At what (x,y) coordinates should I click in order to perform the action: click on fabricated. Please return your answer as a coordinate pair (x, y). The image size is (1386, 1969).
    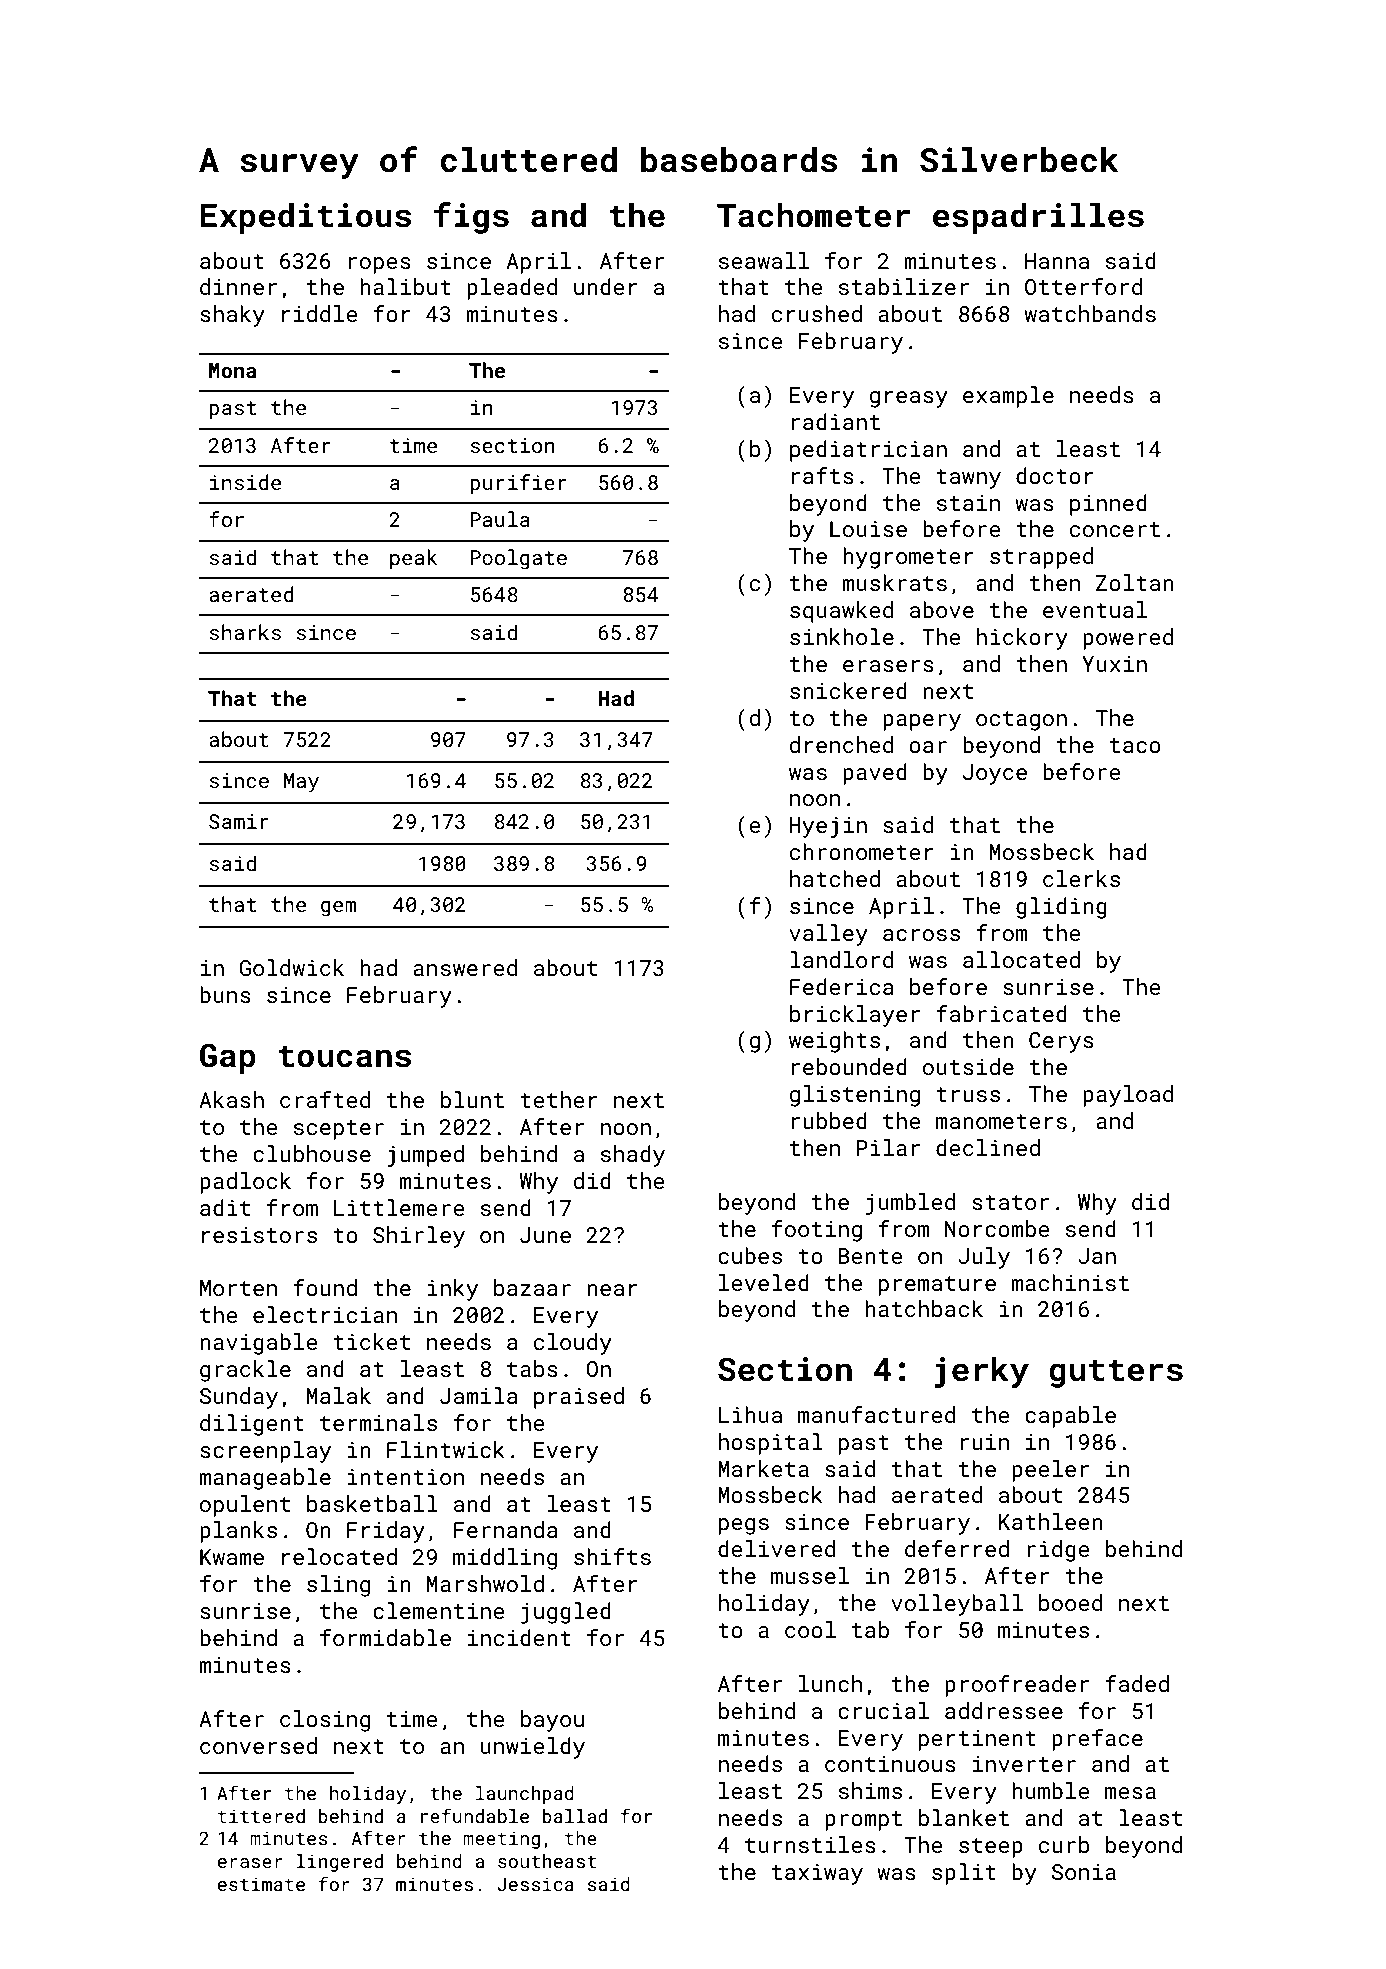
    Looking at the image, I should click on (1001, 1013).
